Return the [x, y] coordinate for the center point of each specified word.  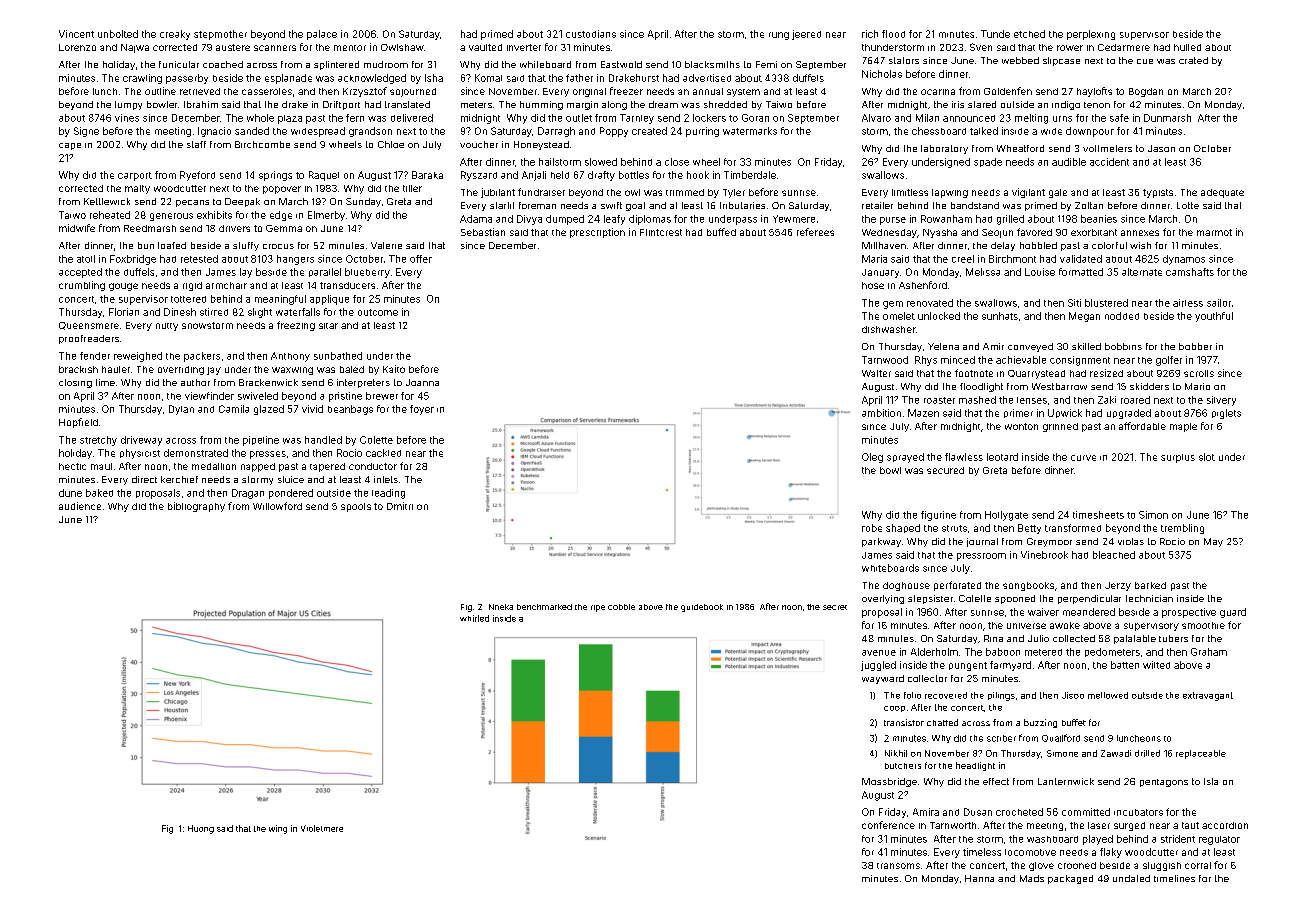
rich [870, 34]
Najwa [135, 48]
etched [1029, 34]
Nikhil [896, 753]
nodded [1122, 316]
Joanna [422, 382]
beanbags [350, 410]
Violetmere [322, 828]
